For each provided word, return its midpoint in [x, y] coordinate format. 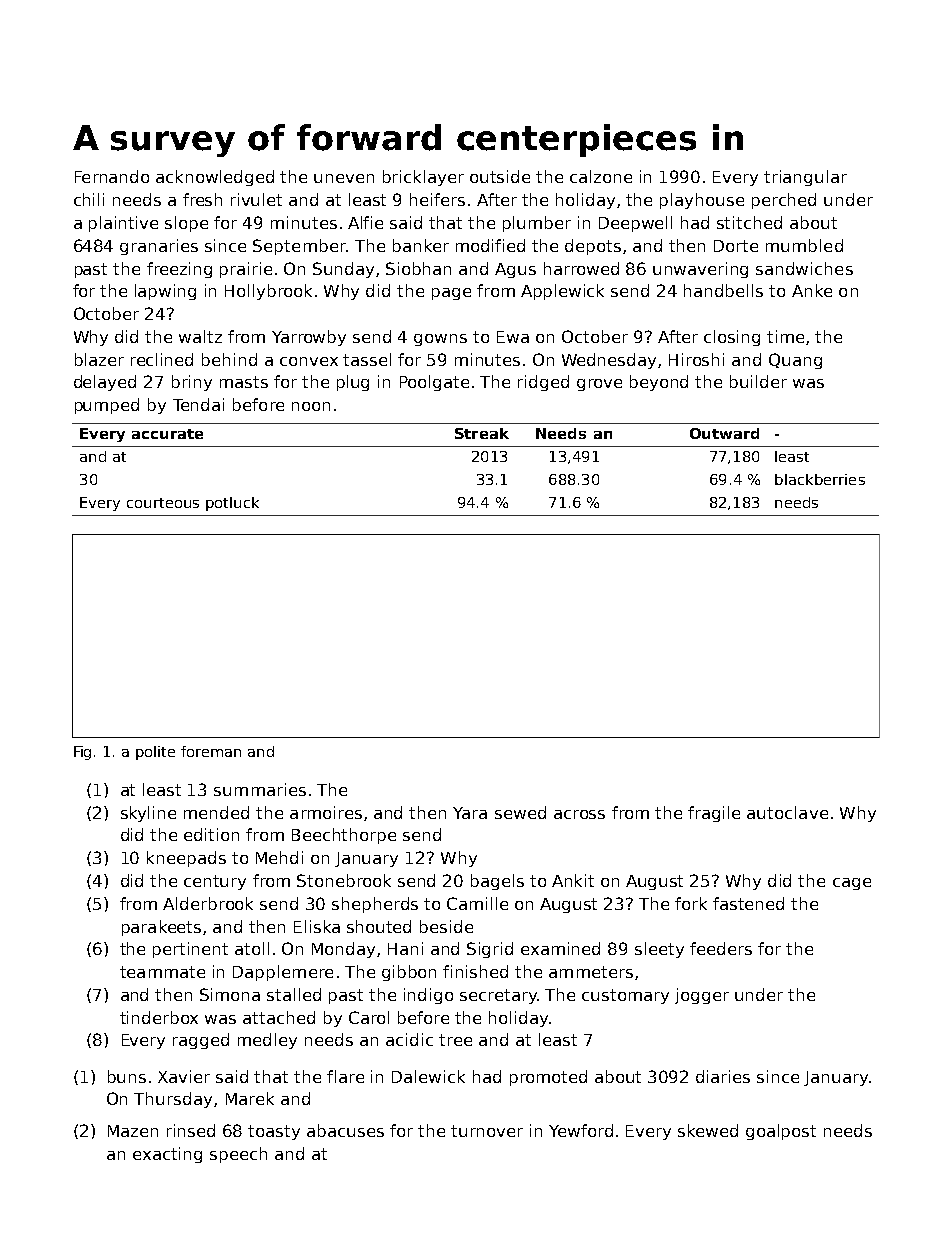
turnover [487, 1131]
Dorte [736, 246]
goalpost [781, 1132]
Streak [482, 433]
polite [155, 753]
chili [89, 199]
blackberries [820, 479]
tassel [367, 359]
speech [238, 1155]
